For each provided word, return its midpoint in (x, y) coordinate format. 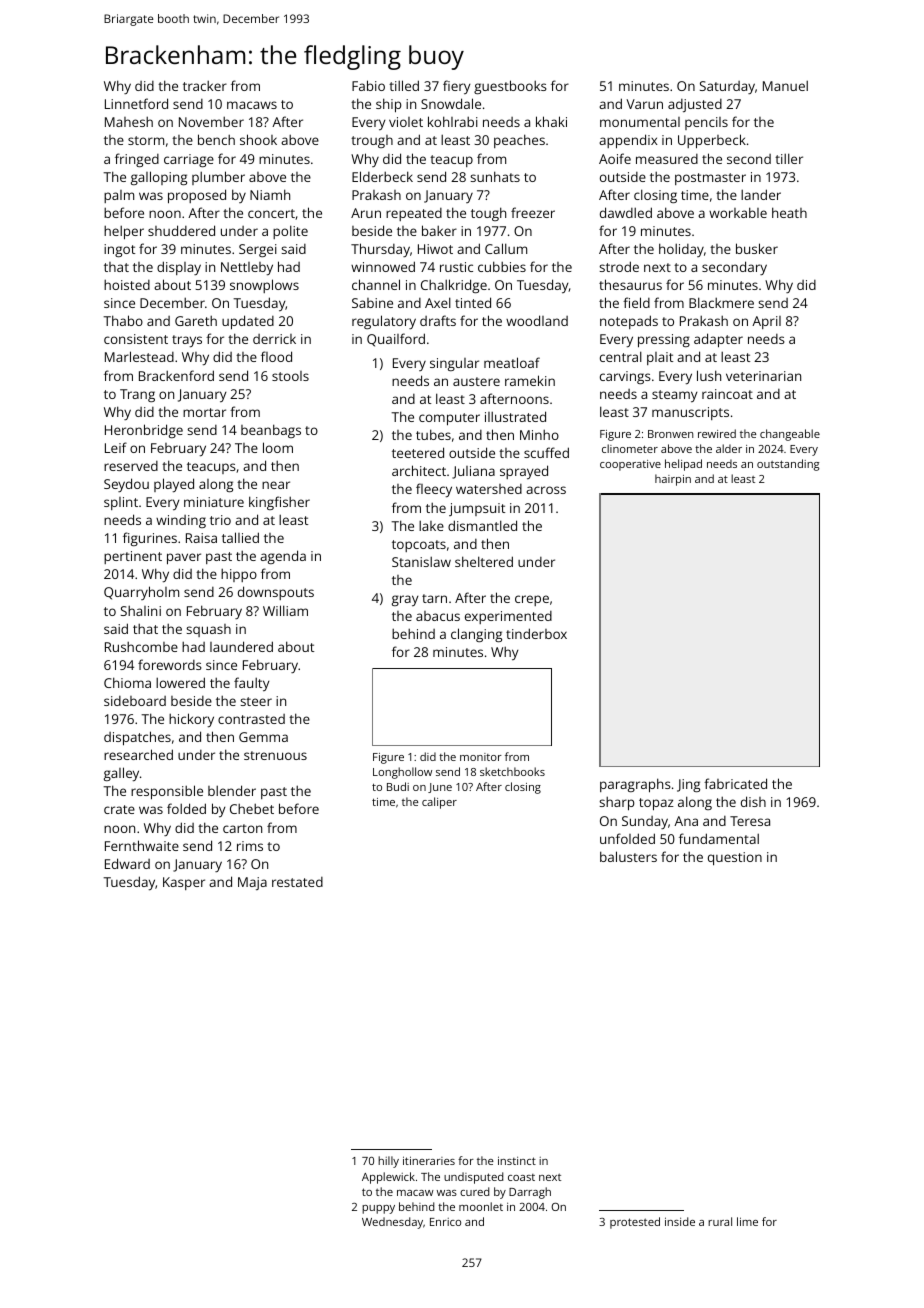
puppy (378, 1209)
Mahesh (129, 121)
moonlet (481, 1206)
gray (405, 601)
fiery (457, 87)
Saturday (727, 87)
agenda (283, 557)
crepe (532, 600)
